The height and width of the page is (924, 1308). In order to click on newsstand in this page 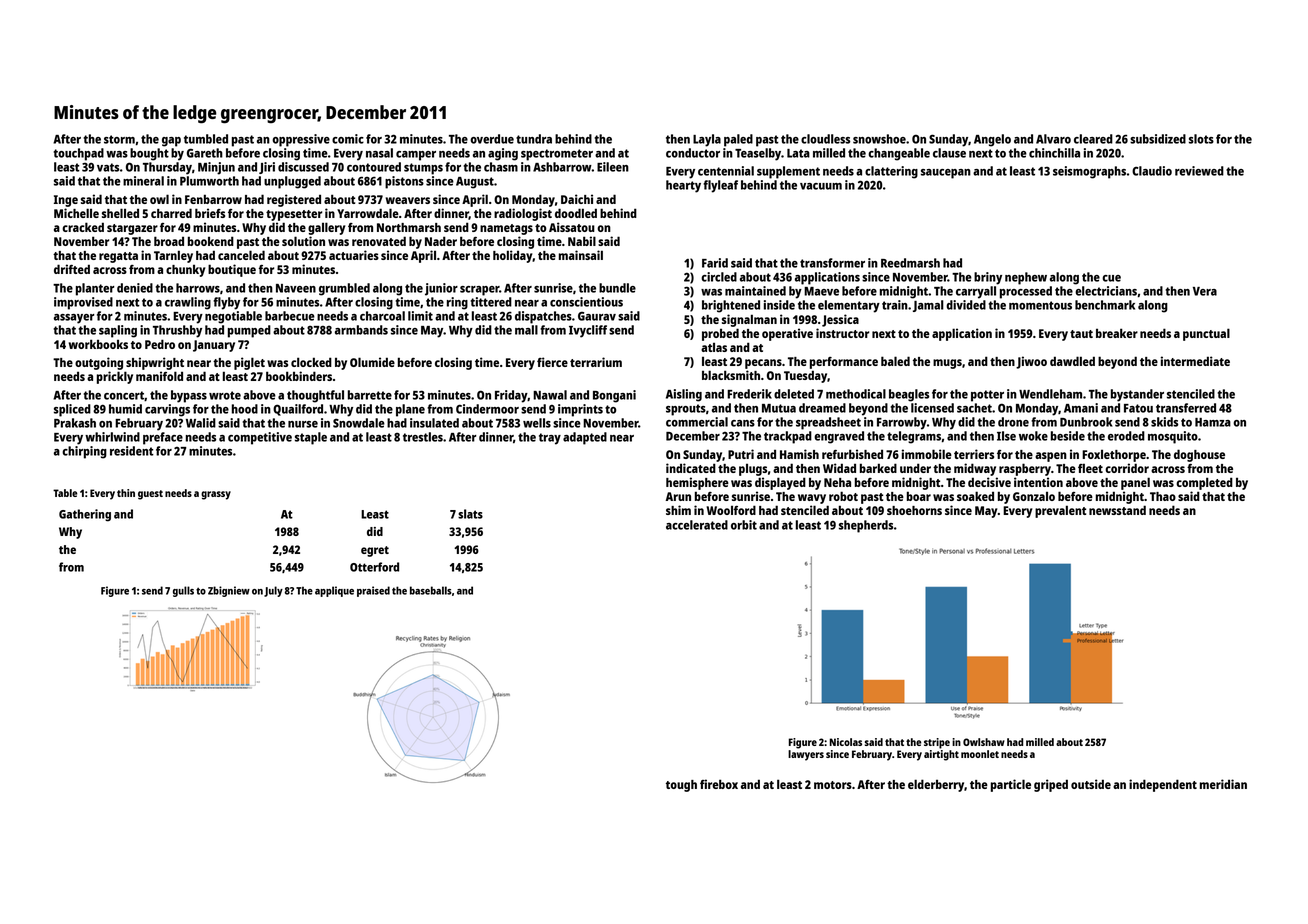, I will do `click(1117, 510)`.
